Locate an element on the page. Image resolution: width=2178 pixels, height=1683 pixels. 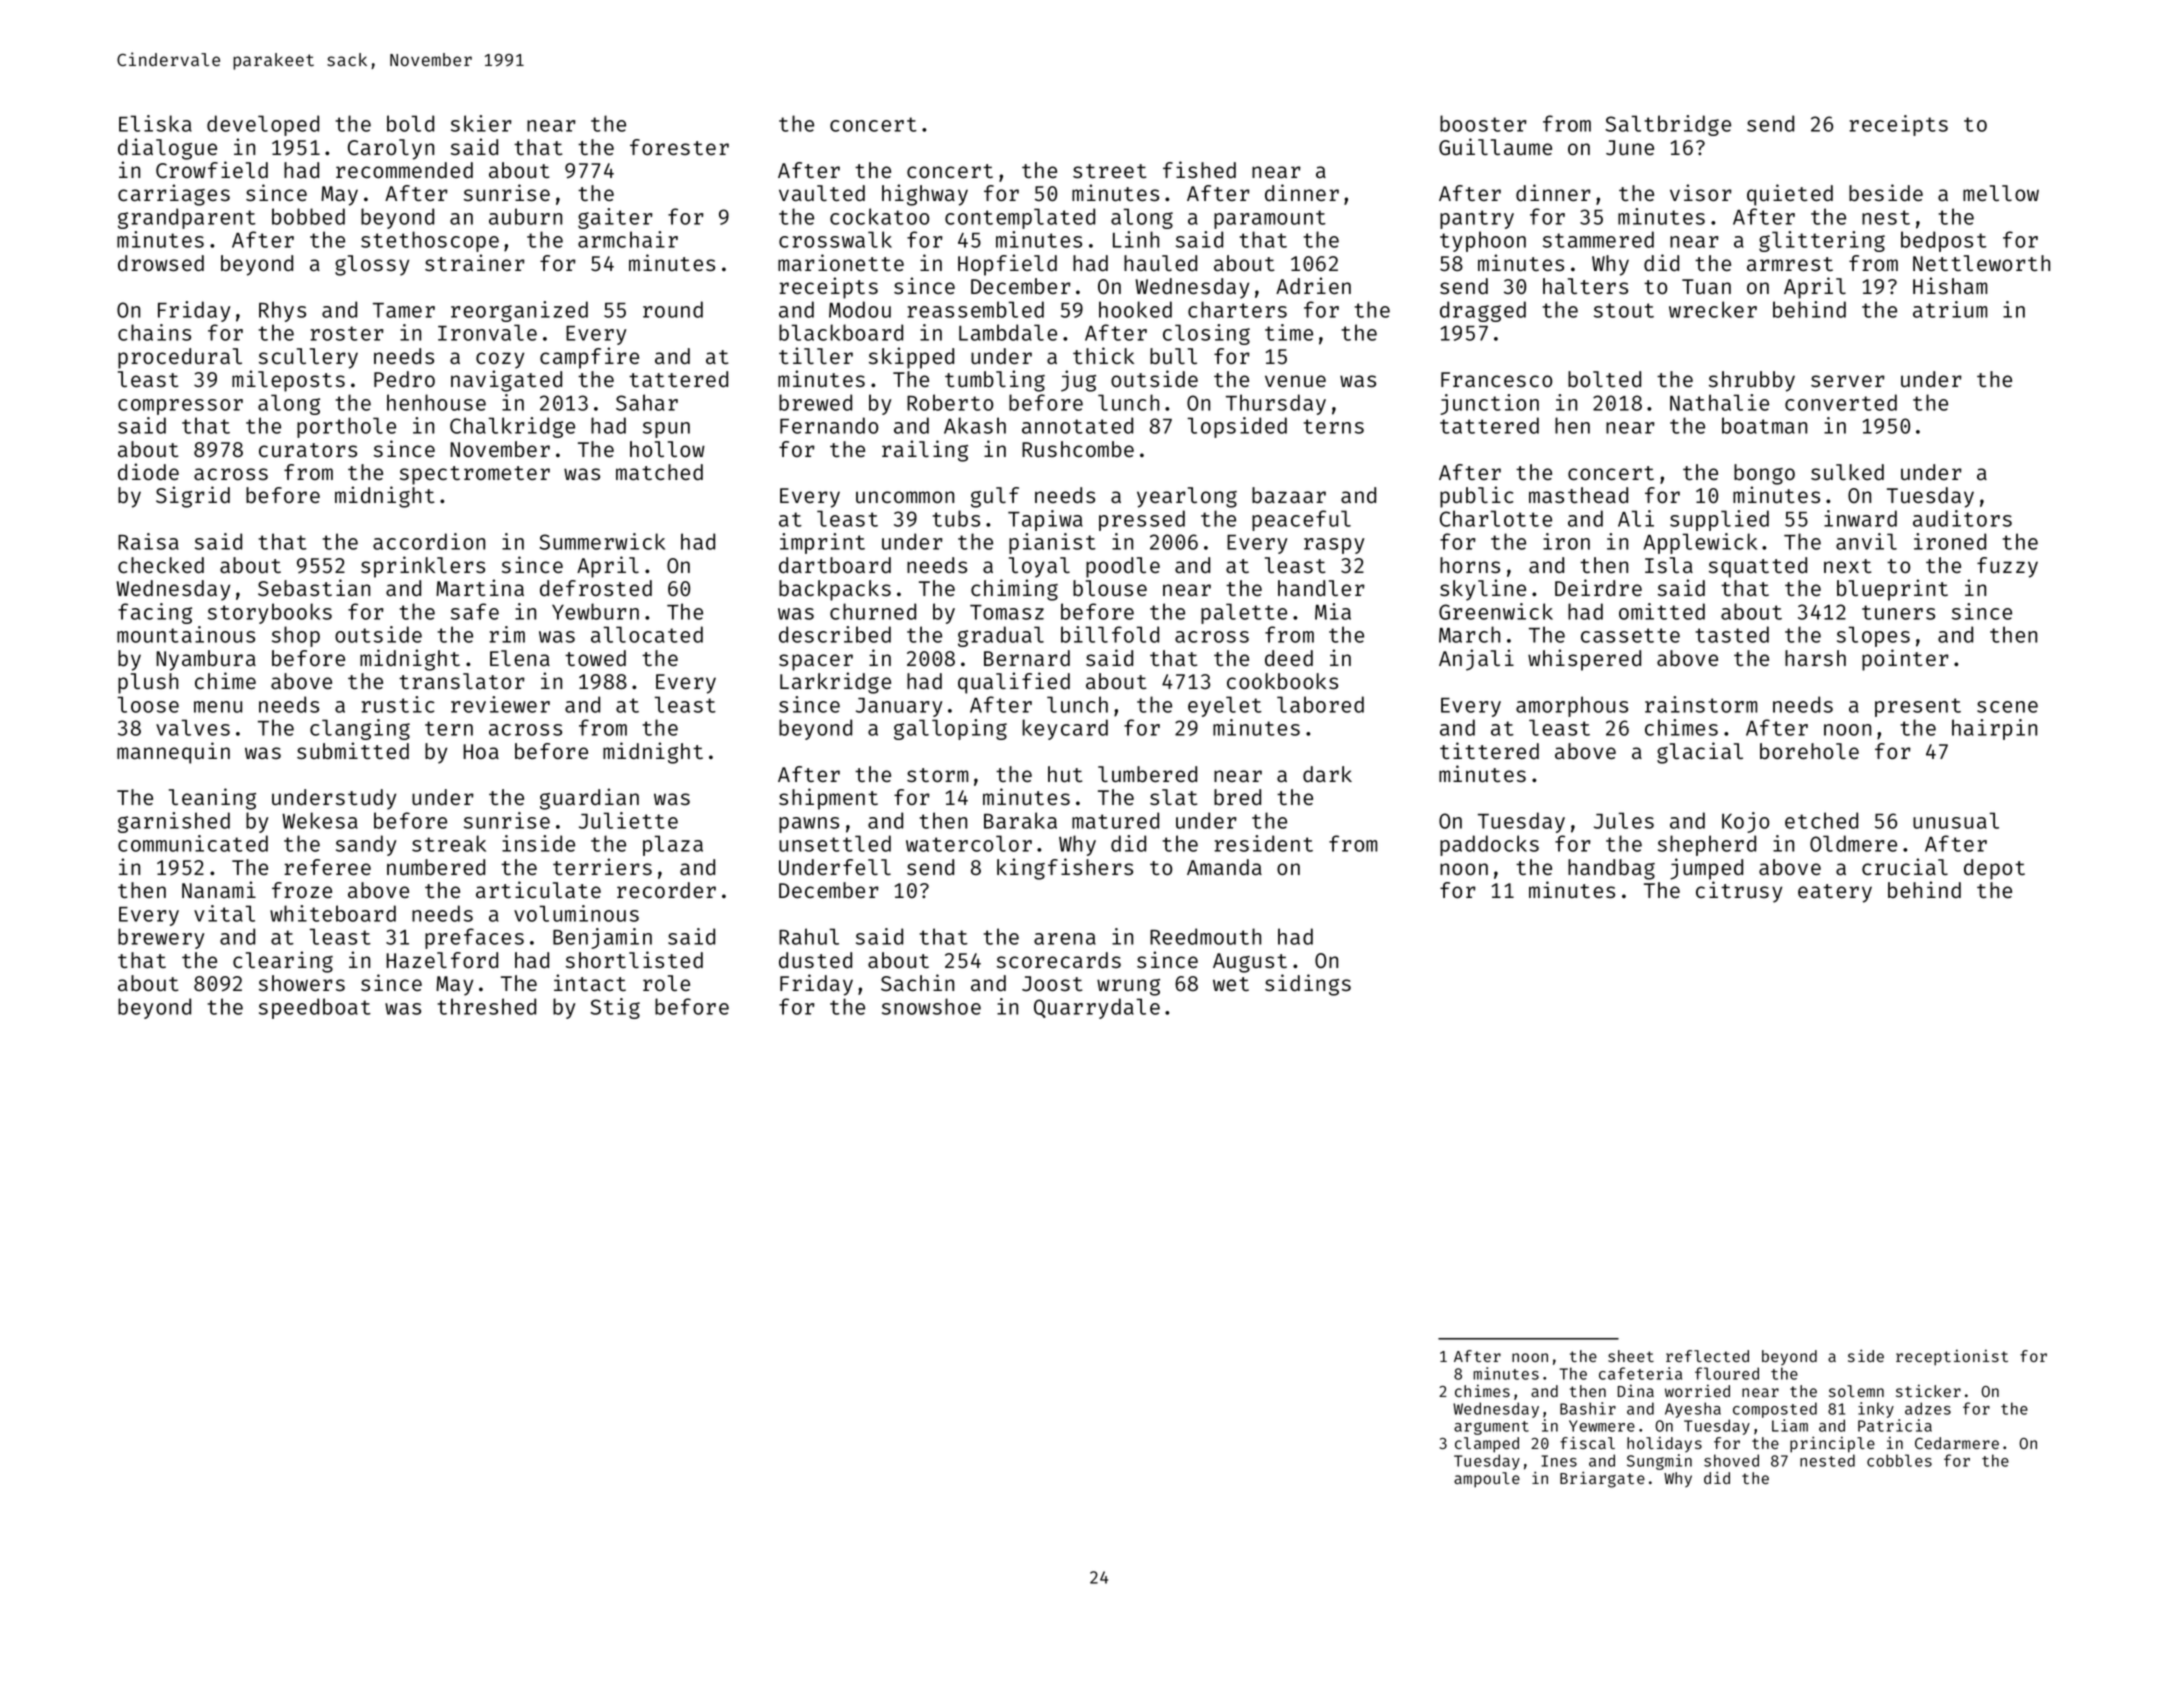
mellow is located at coordinates (2001, 193).
